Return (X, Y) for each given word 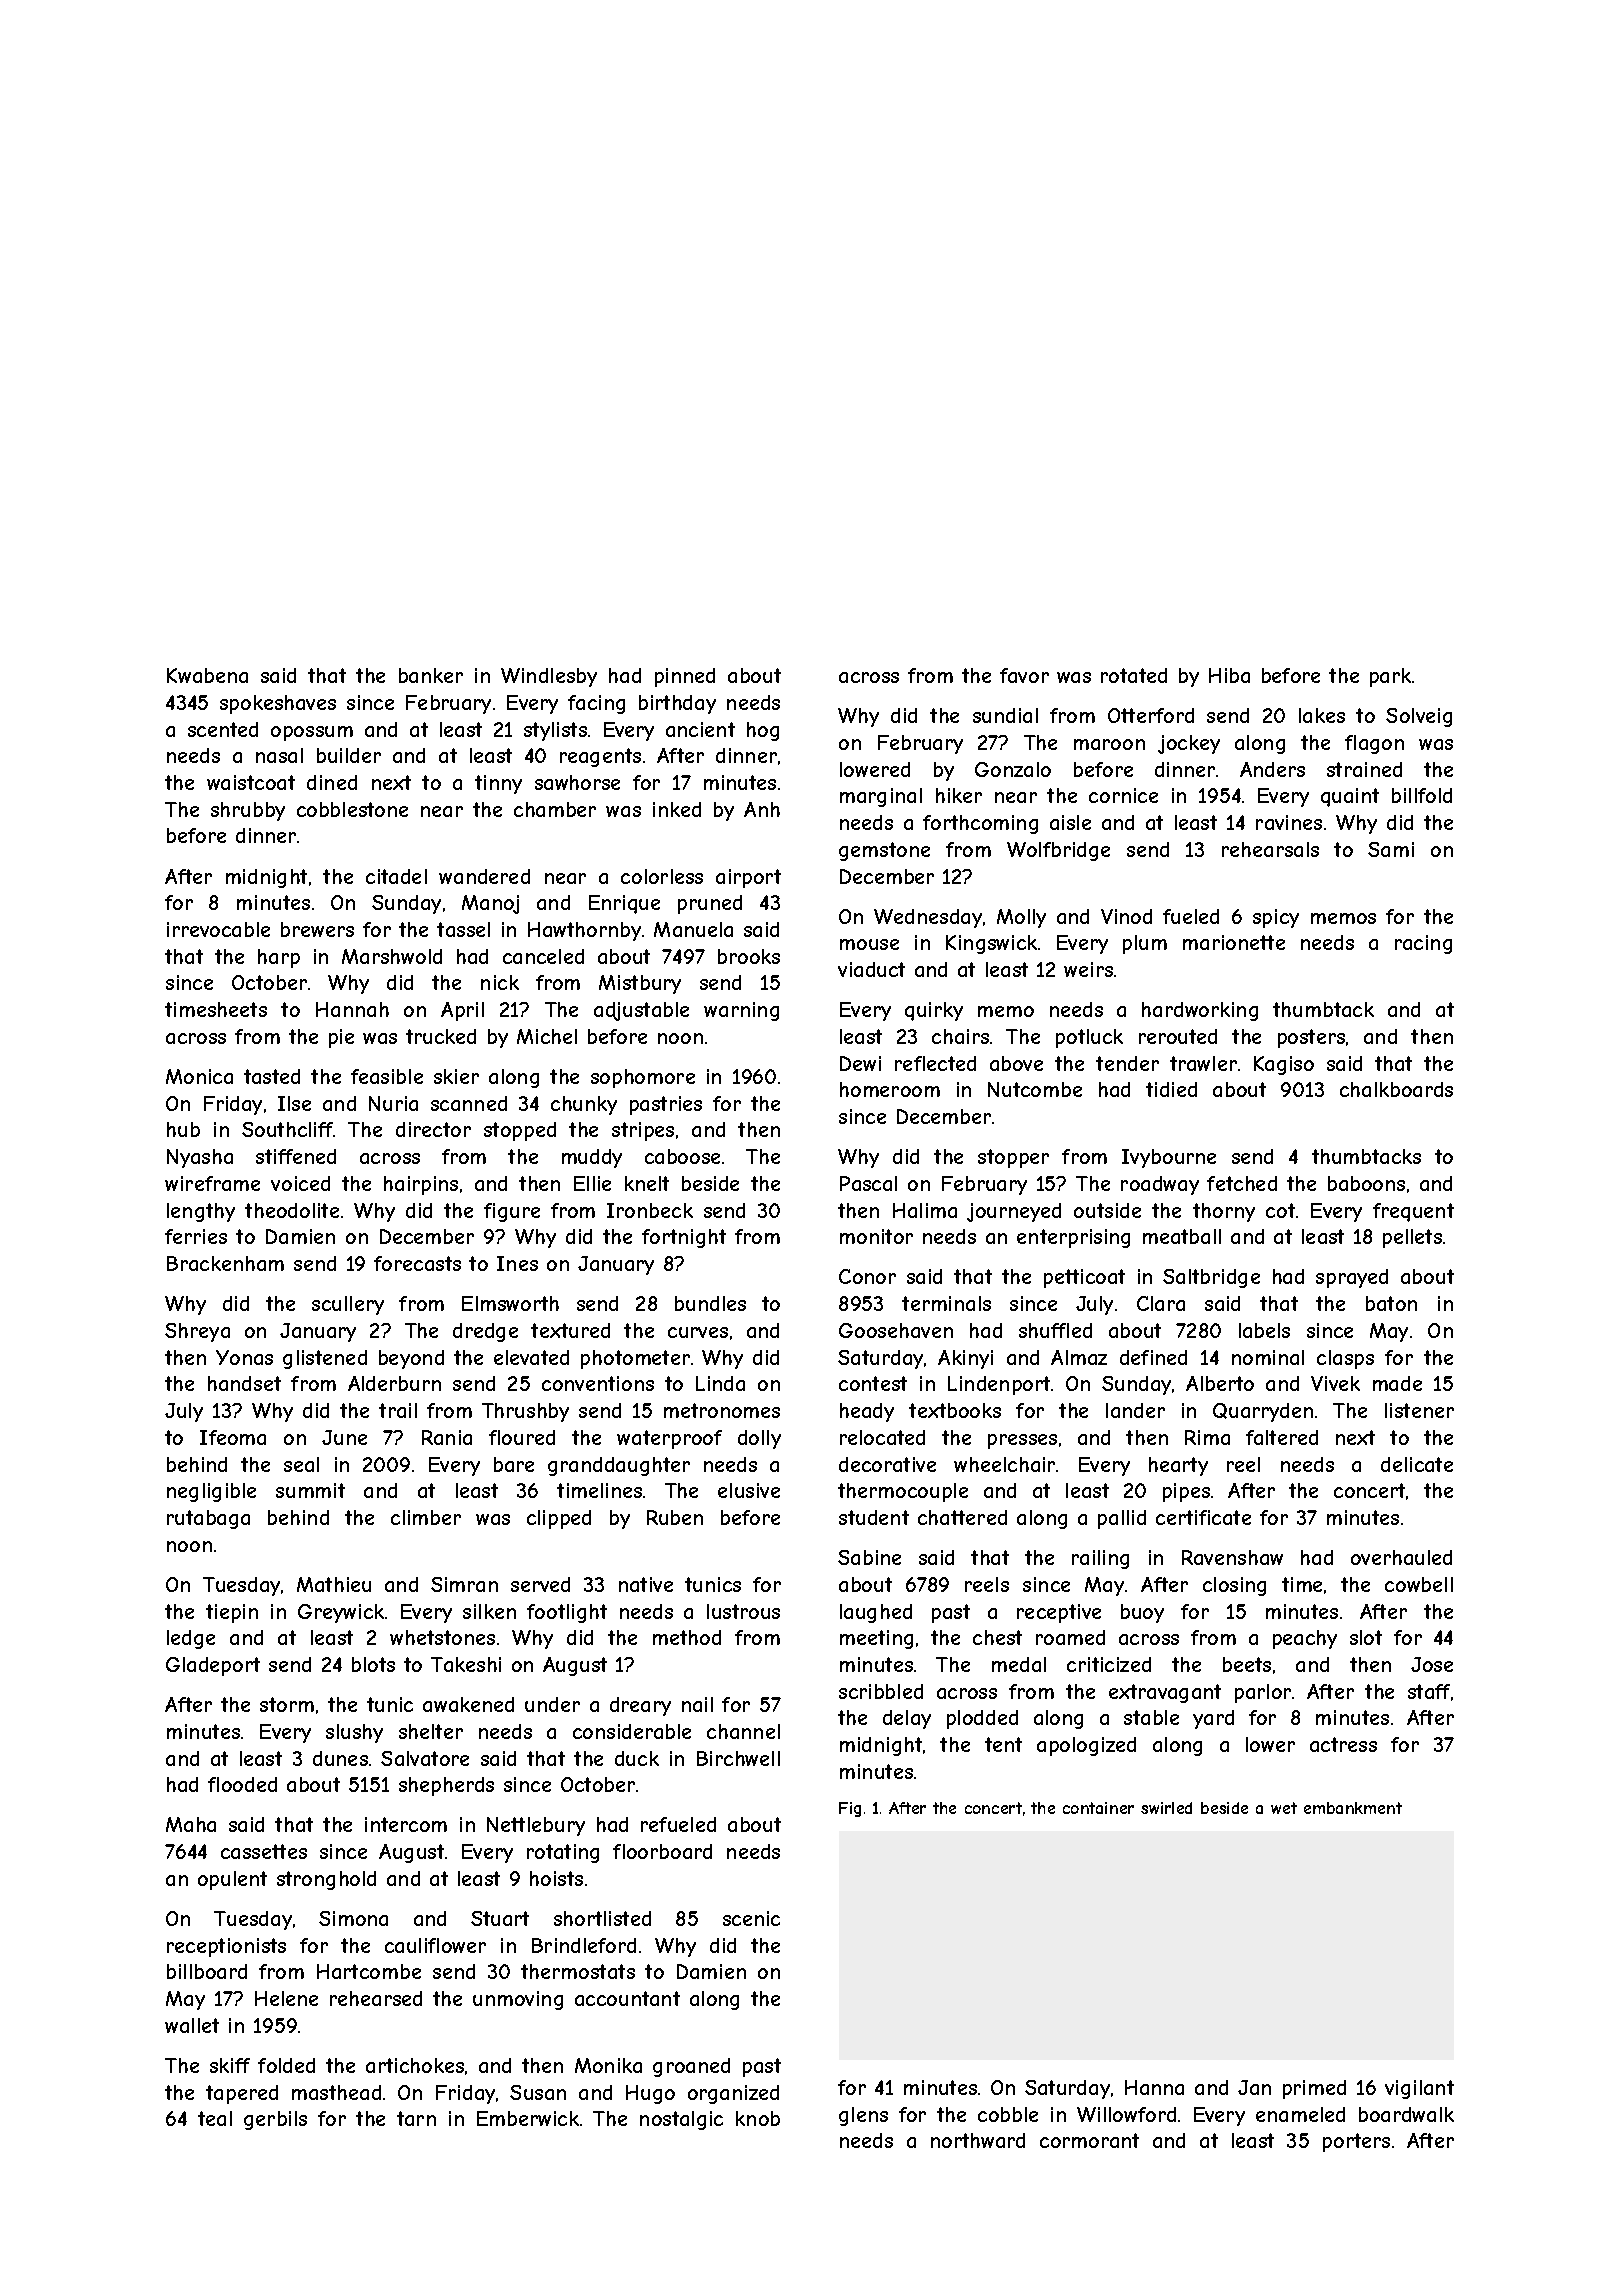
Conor (867, 1276)
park (1390, 677)
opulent (232, 1880)
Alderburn (394, 1383)
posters (1311, 1038)
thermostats (578, 1971)
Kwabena (207, 675)
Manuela (693, 929)
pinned (685, 677)
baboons (1366, 1183)
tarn (416, 2118)
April (462, 1011)
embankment (1353, 1808)
